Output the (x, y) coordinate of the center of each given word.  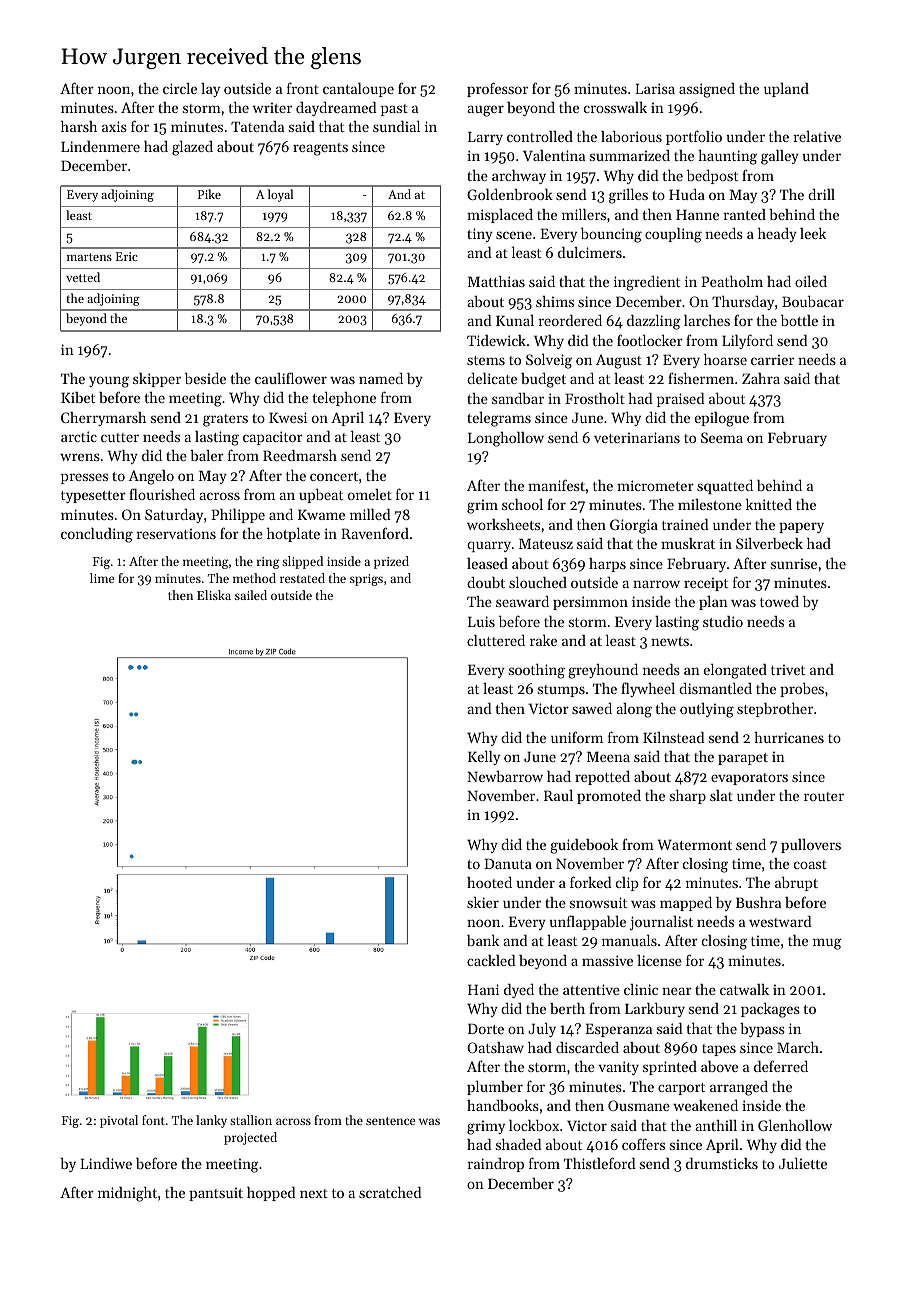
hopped (271, 1194)
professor (497, 89)
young (109, 382)
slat (721, 795)
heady (777, 235)
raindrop (495, 1165)
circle (180, 88)
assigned (707, 90)
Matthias (496, 281)
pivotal (119, 1121)
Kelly (484, 758)
